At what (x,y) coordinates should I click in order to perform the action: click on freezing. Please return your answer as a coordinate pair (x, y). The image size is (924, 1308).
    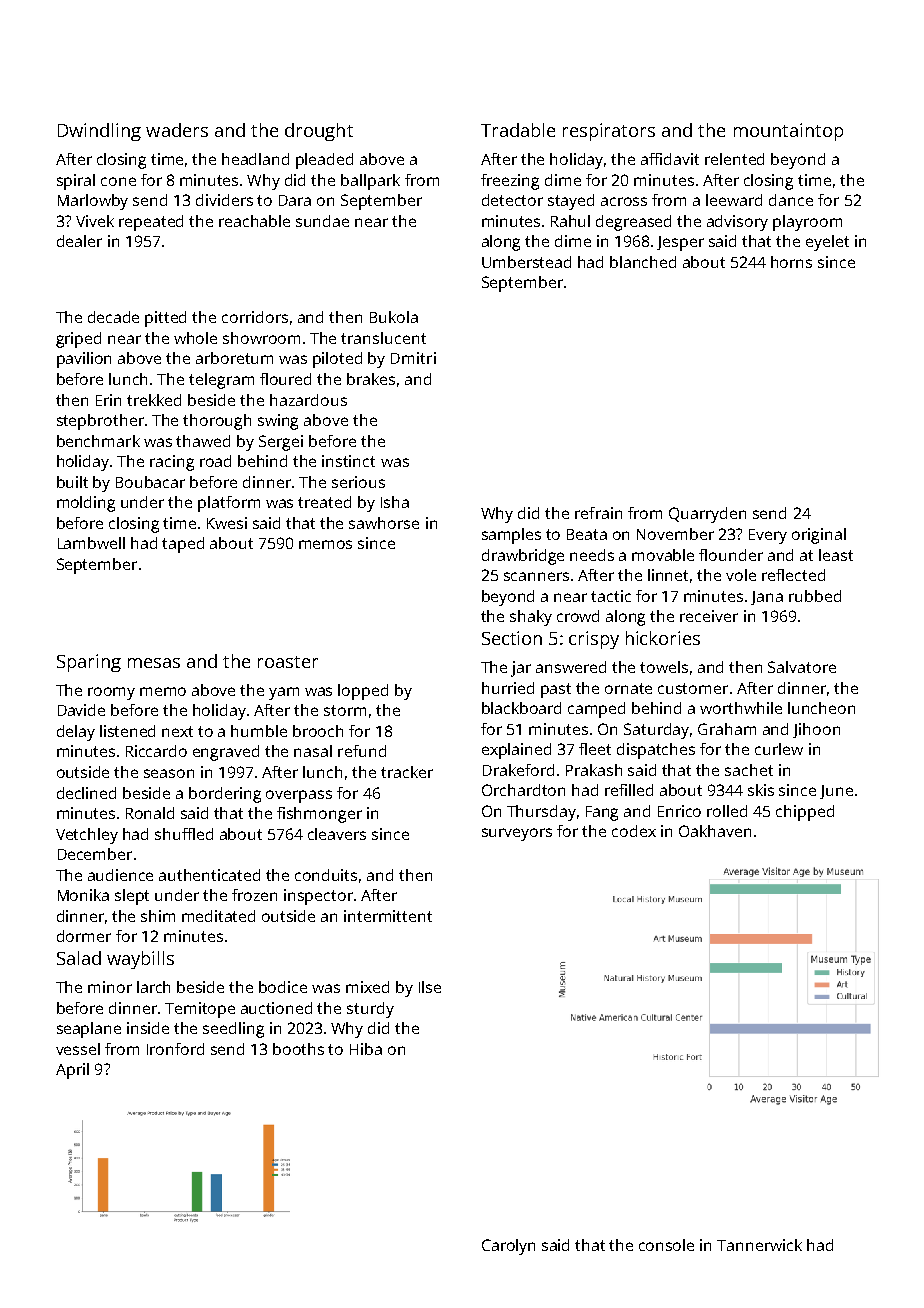
    Looking at the image, I should click on (510, 182).
